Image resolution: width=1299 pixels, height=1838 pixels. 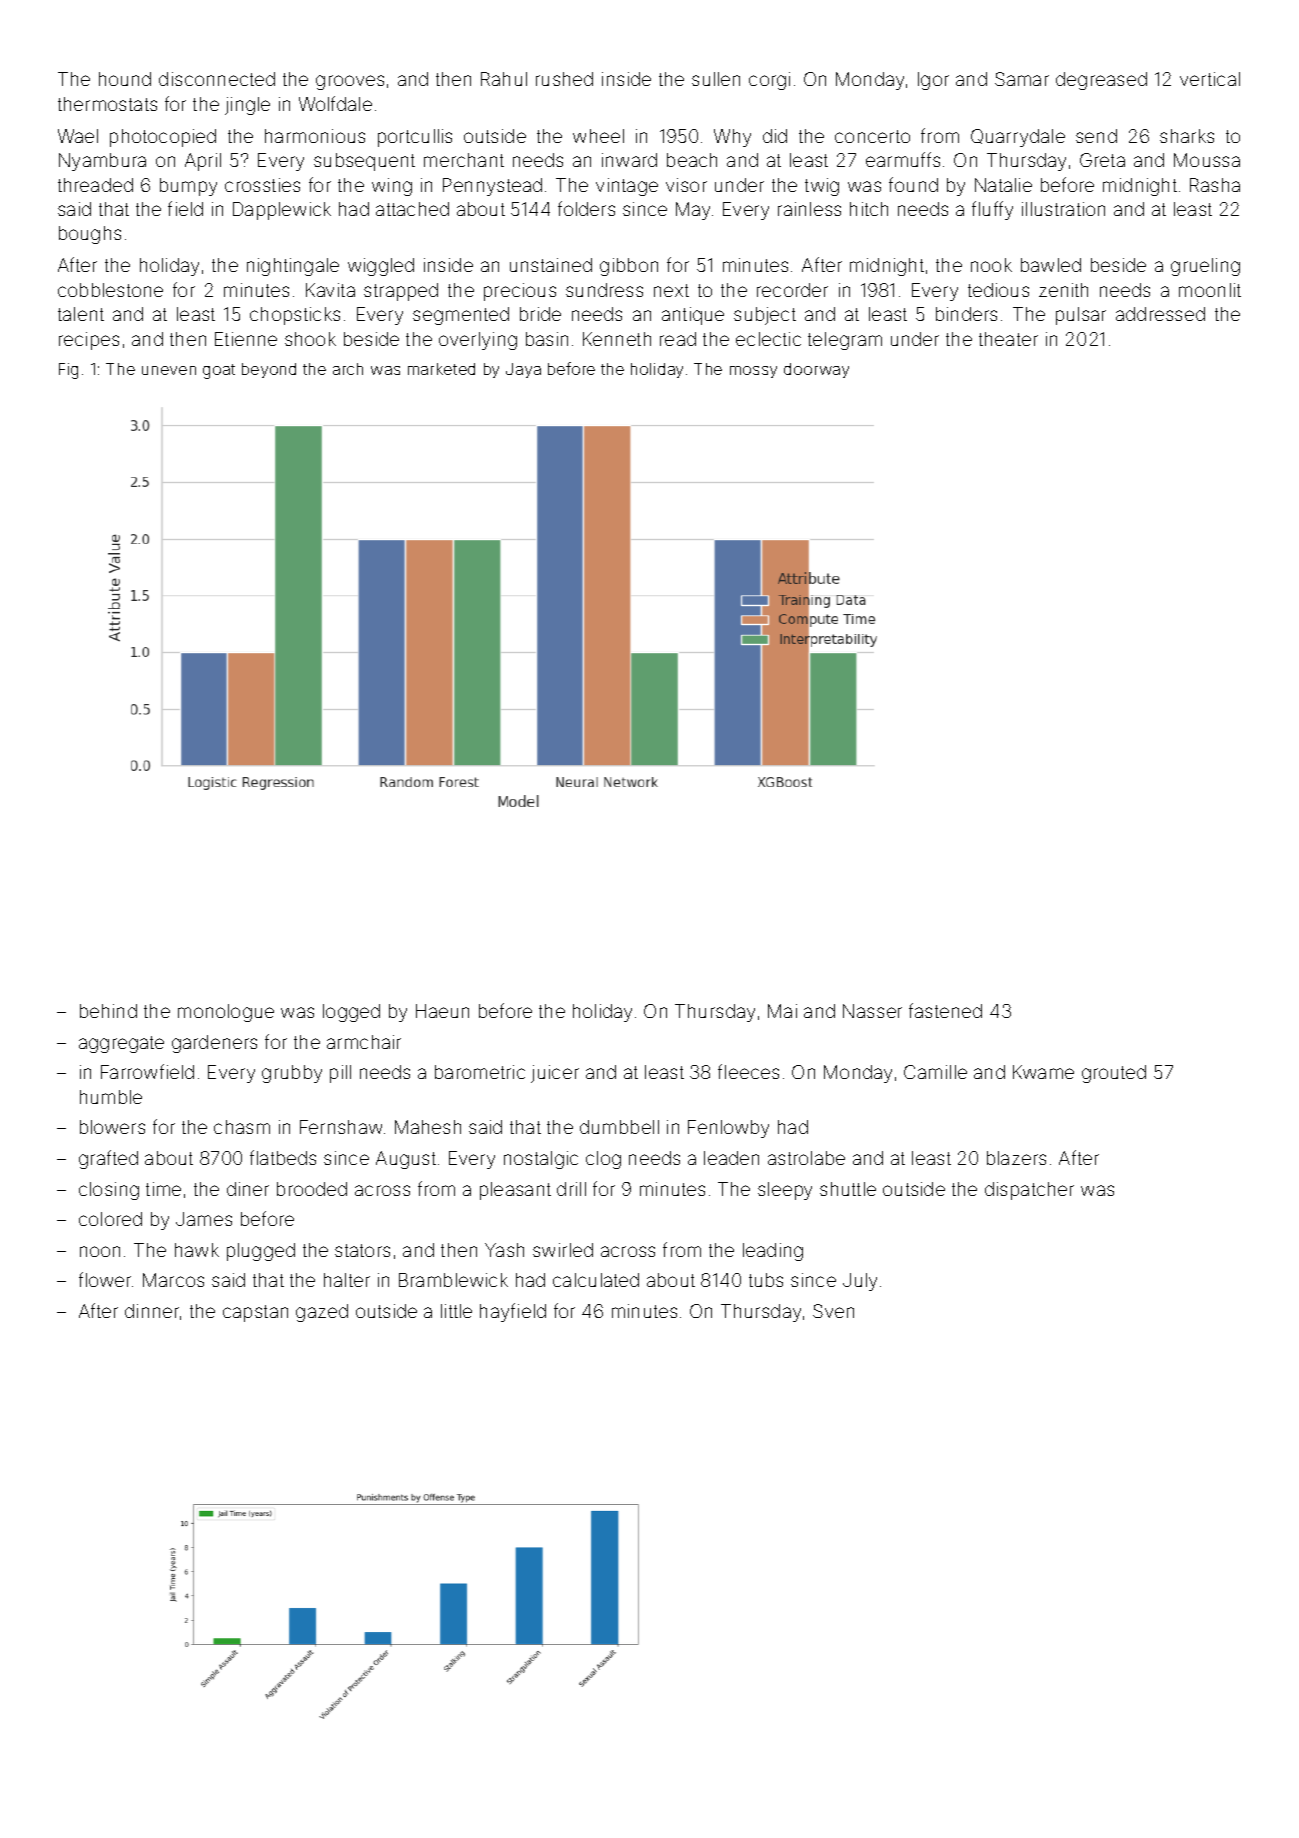 What do you see at coordinates (564, 79) in the screenshot?
I see `rushed` at bounding box center [564, 79].
